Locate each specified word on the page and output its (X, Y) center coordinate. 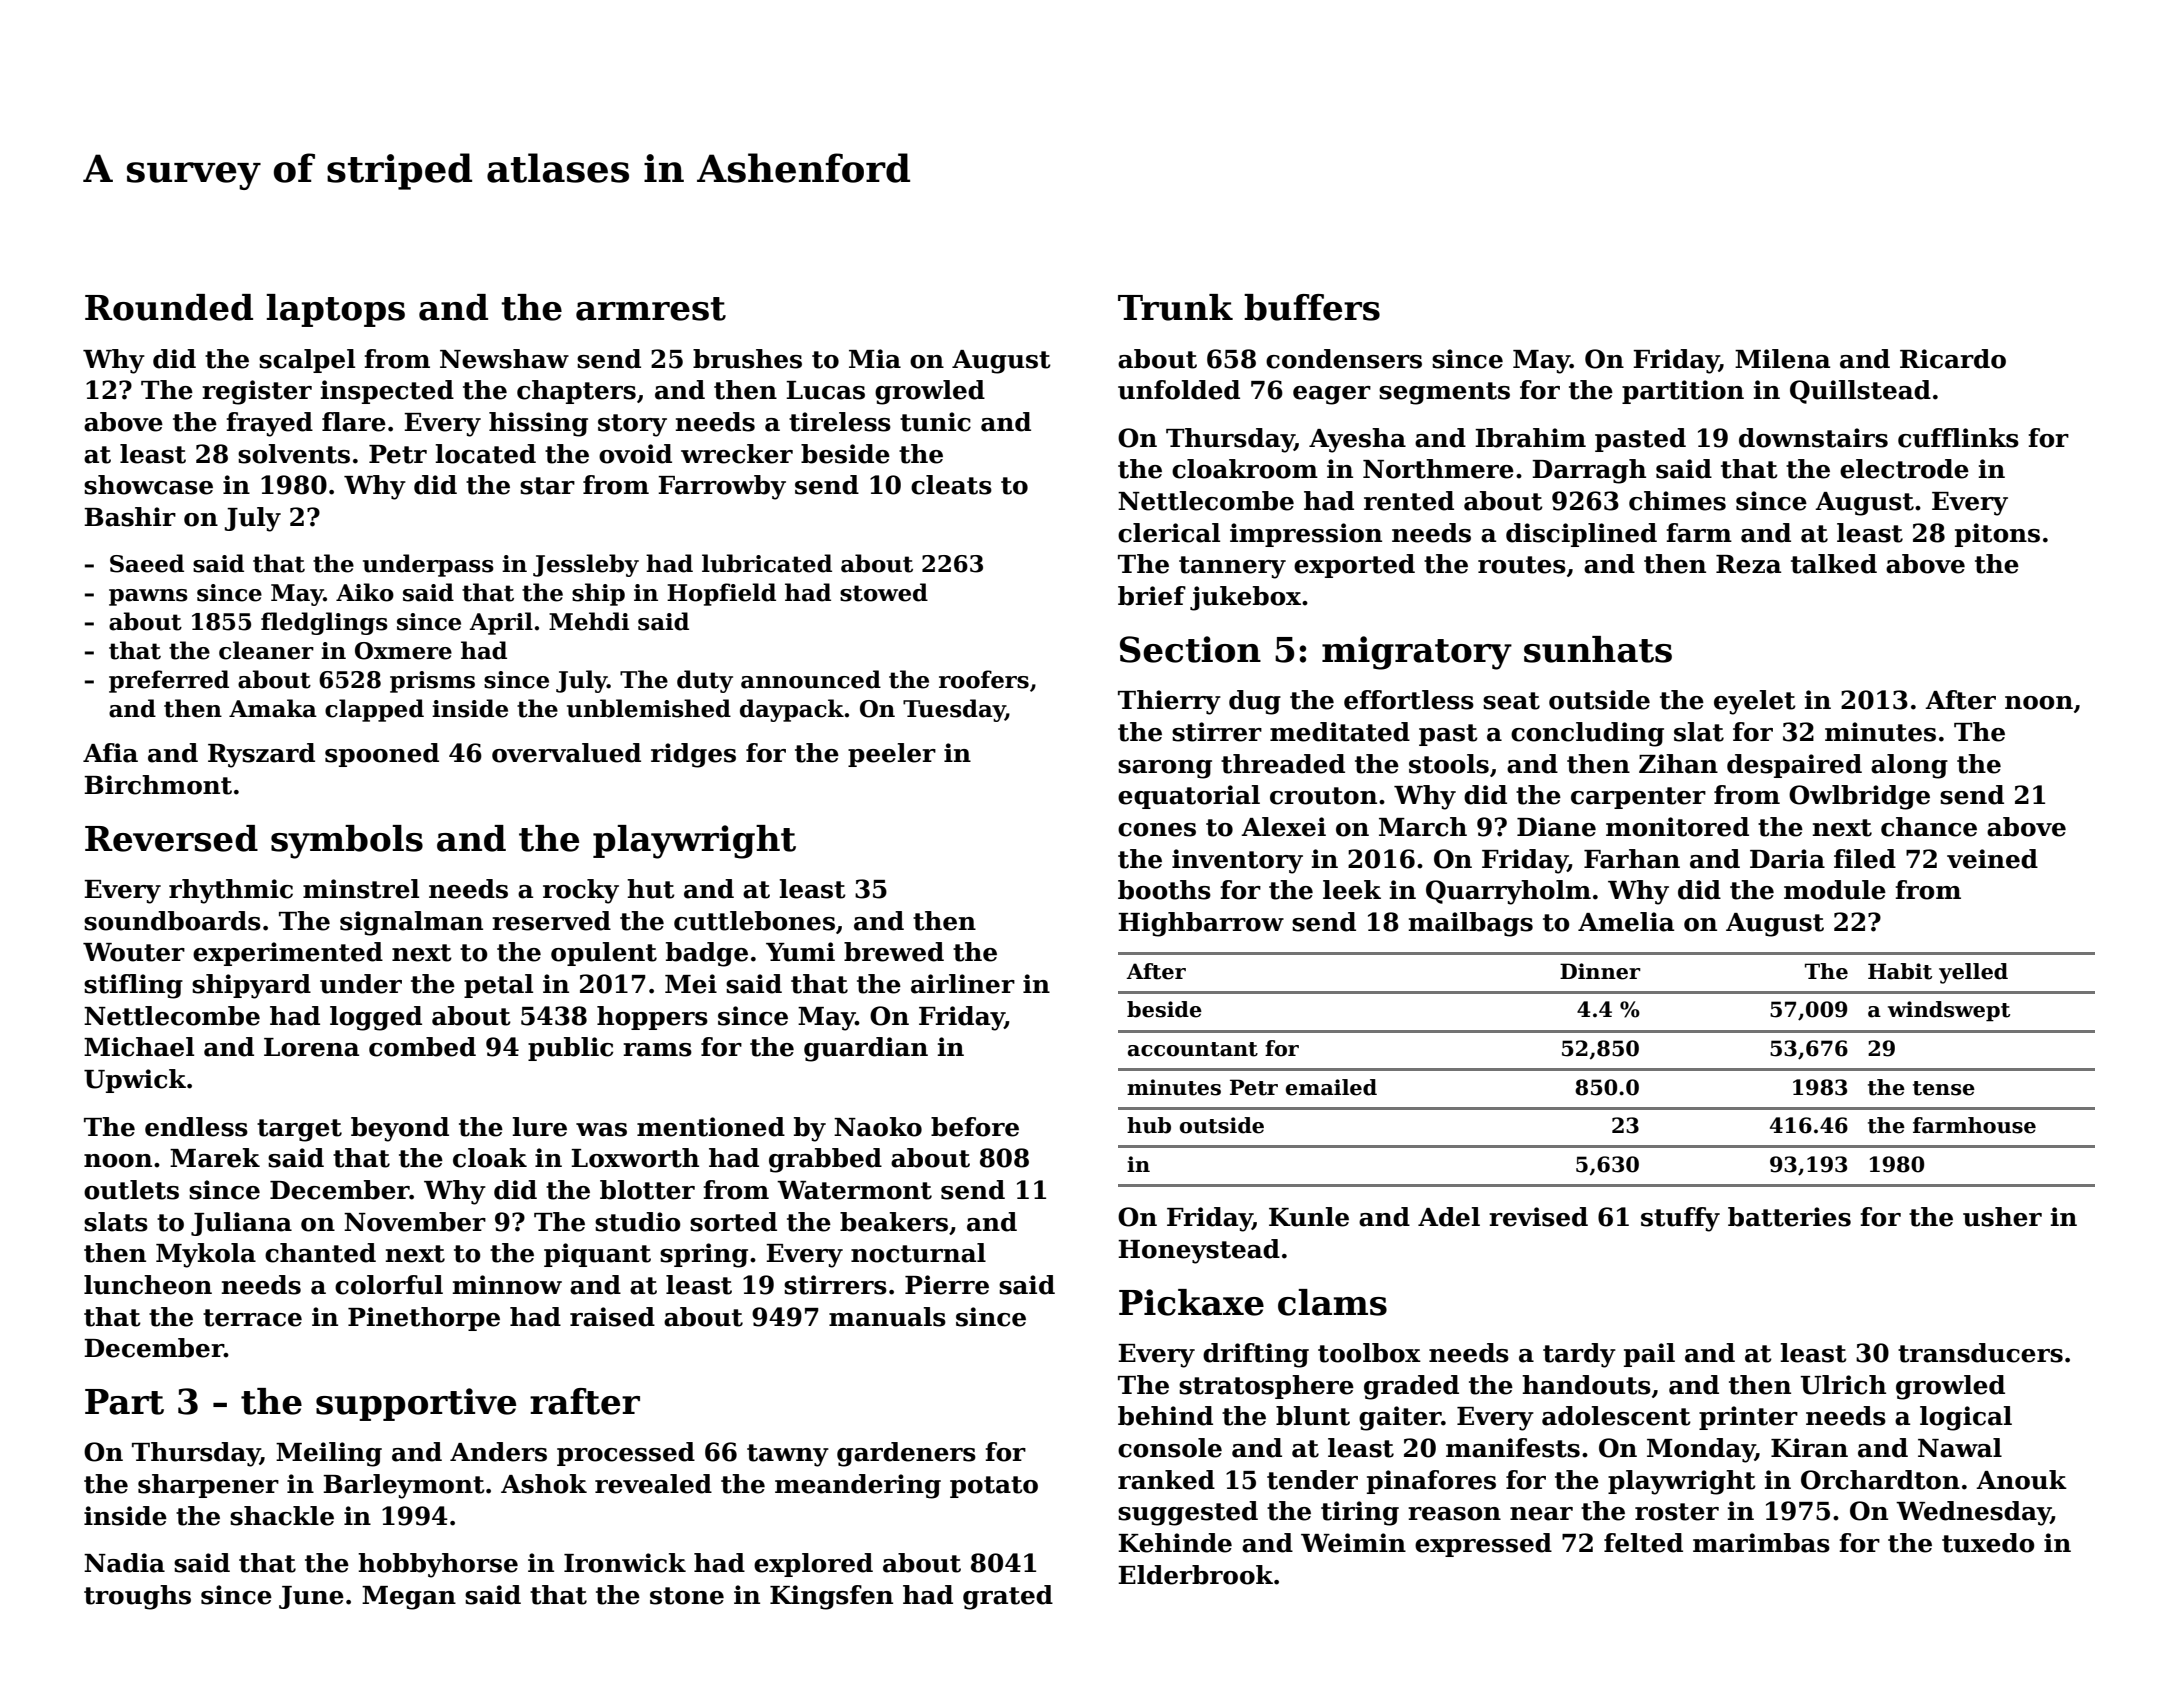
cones (1157, 830)
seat (1511, 701)
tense (1944, 1088)
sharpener (208, 1486)
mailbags (1470, 924)
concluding (1587, 734)
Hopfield (721, 594)
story (632, 425)
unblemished (649, 708)
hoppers (652, 1018)
